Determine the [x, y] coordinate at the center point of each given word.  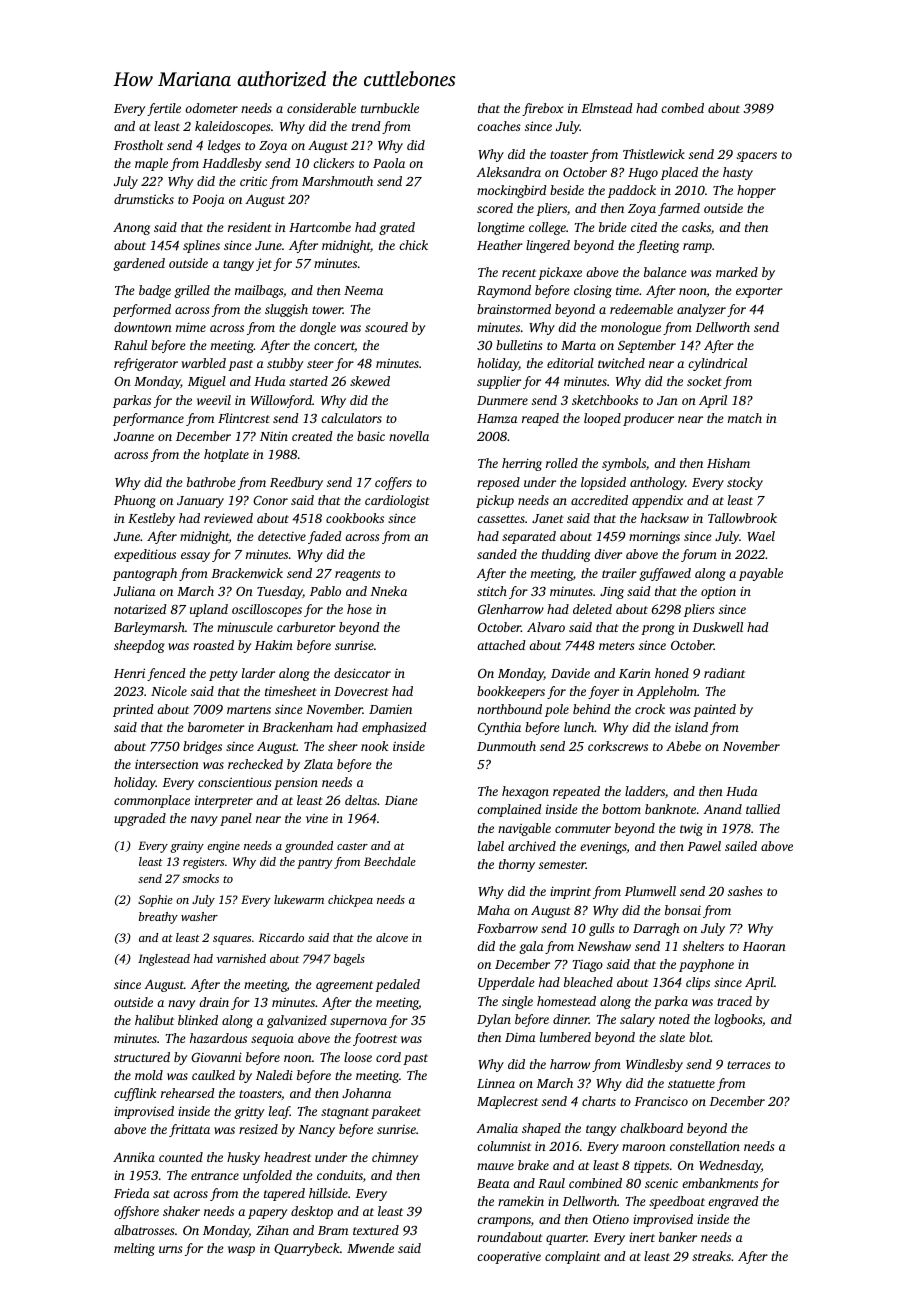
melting [134, 1249]
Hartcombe [320, 227]
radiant [724, 673]
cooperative [509, 1258]
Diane [401, 800]
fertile [164, 109]
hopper [756, 191]
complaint [572, 1257]
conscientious [235, 782]
